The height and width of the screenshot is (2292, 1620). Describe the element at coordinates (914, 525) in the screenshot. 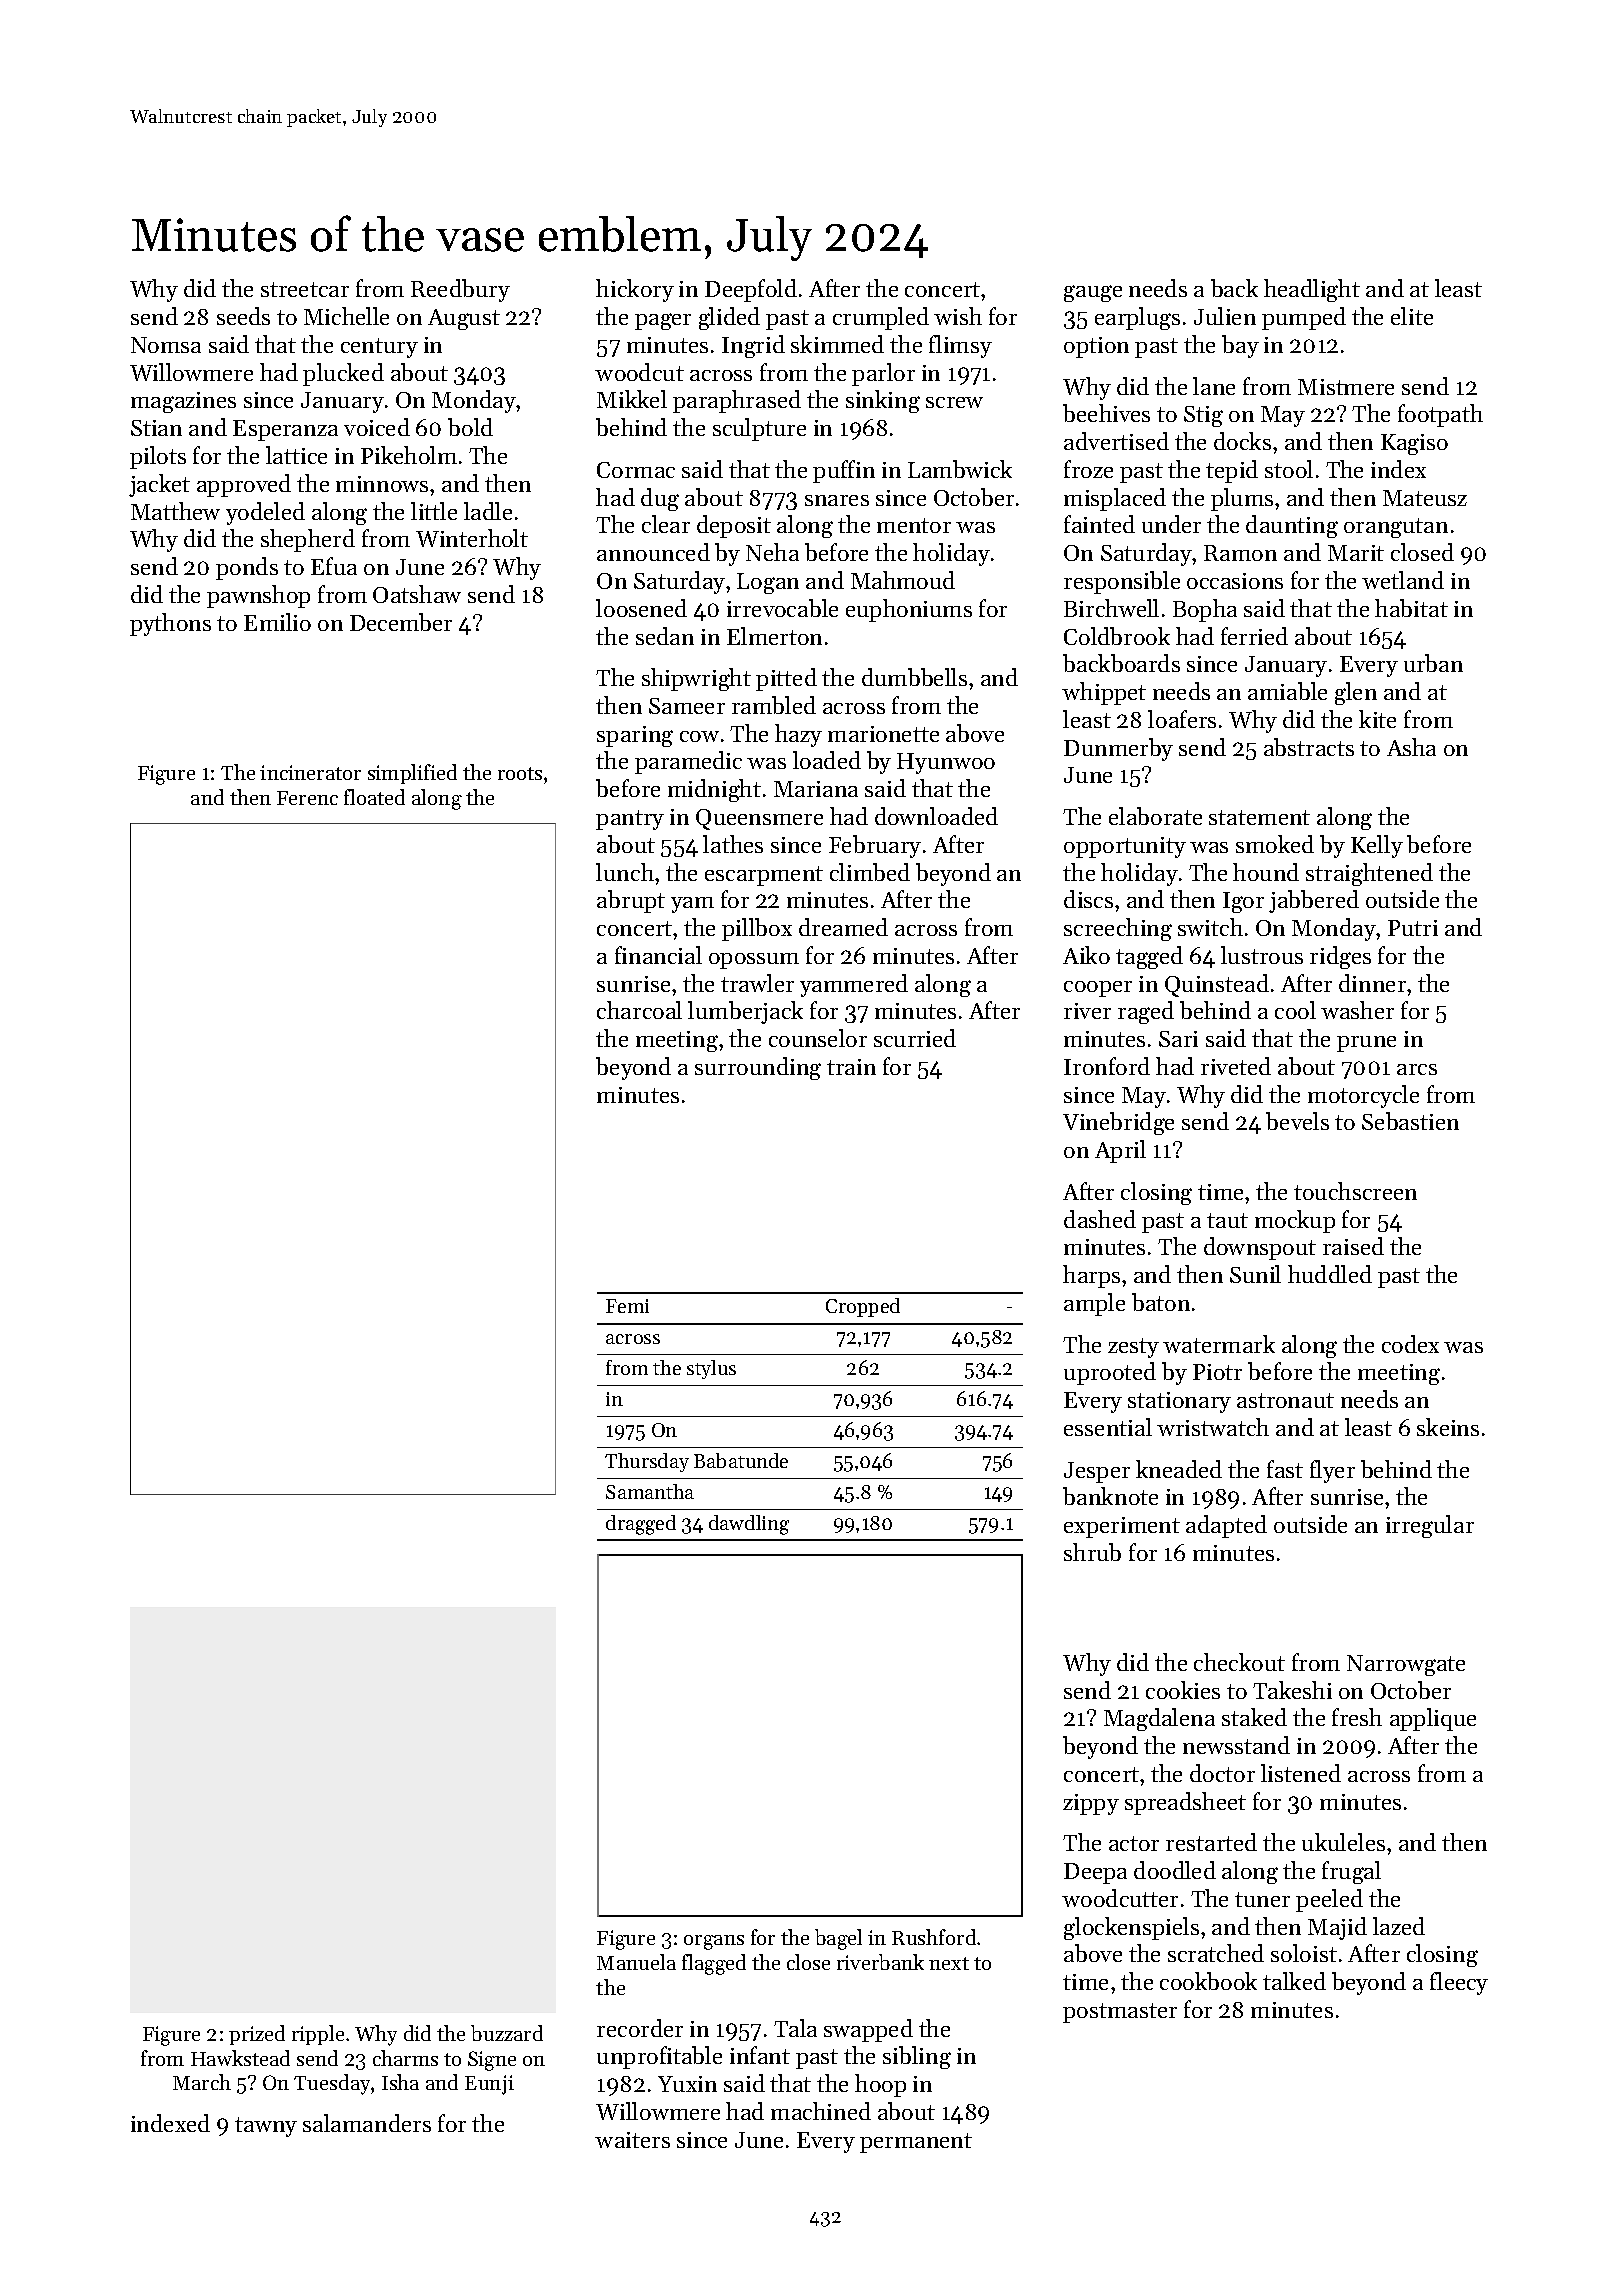

I see `mentor` at that location.
